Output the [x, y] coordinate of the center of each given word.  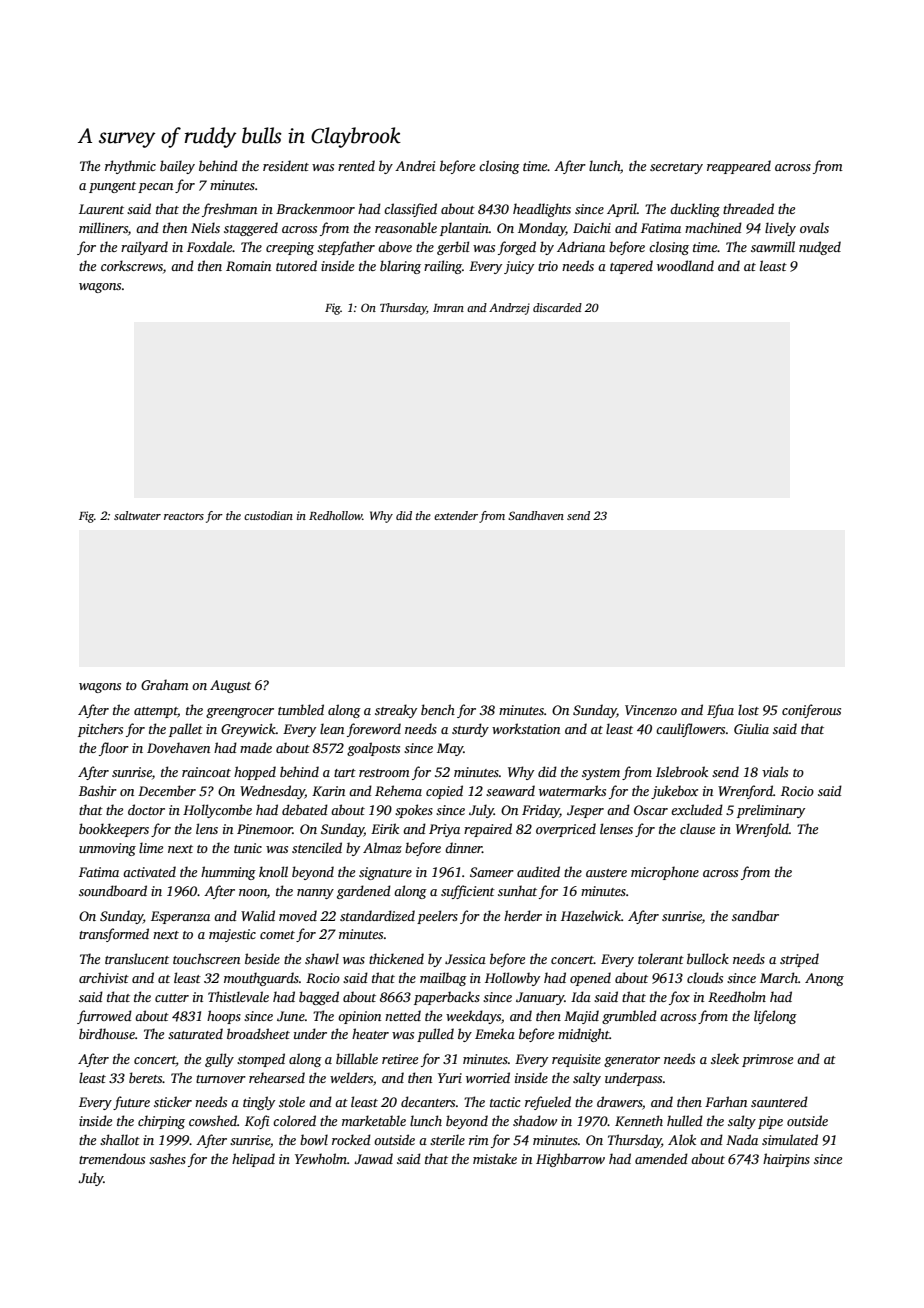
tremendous [112, 1158]
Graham [165, 684]
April [622, 210]
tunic [248, 848]
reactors [184, 516]
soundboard [113, 890]
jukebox [674, 792]
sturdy [470, 730]
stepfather [346, 248]
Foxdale [210, 246]
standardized [377, 915]
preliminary [771, 811]
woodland [685, 265]
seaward [510, 790]
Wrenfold [762, 830]
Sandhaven [536, 515]
